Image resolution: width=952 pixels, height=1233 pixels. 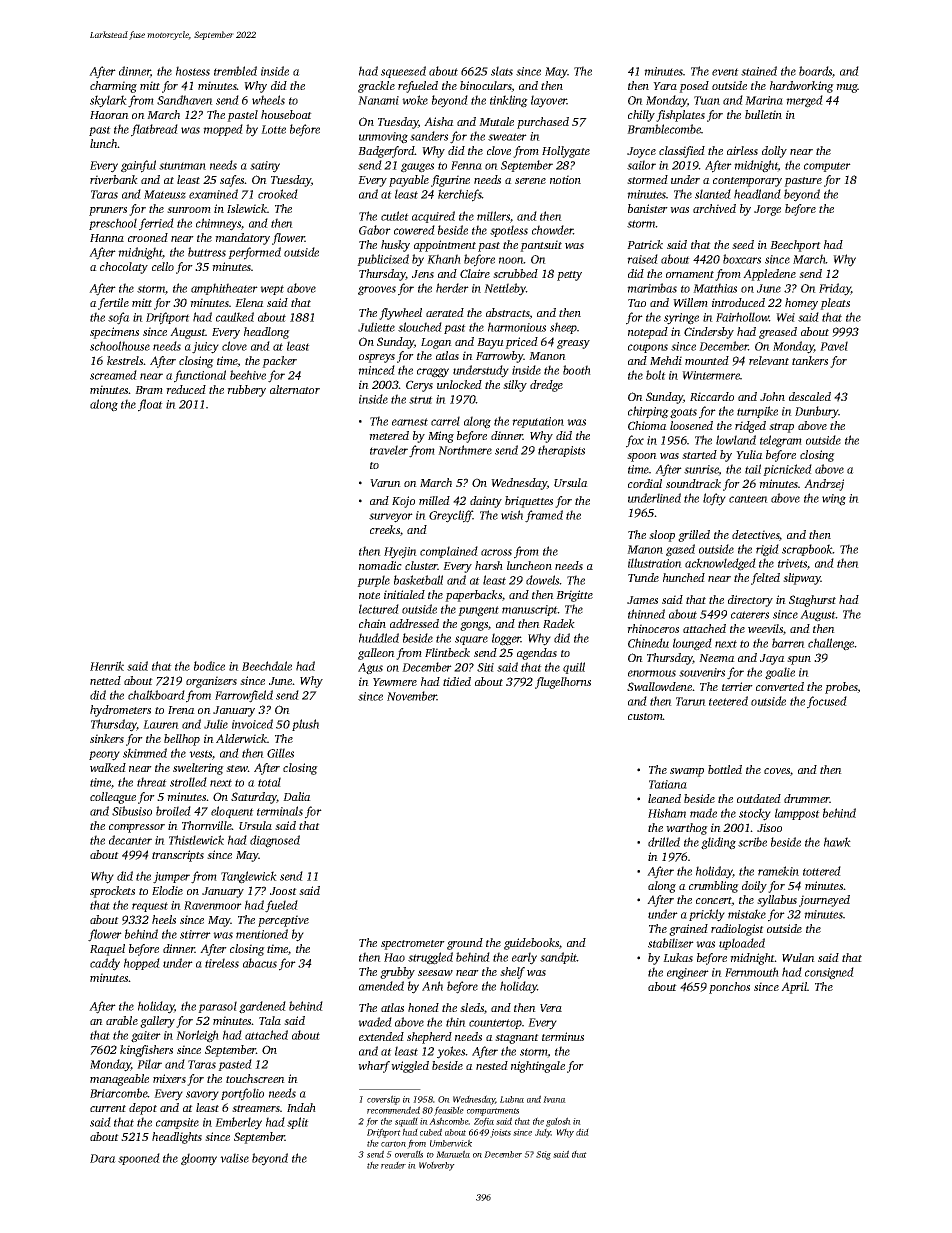 What do you see at coordinates (457, 681) in the document?
I see `tidied` at bounding box center [457, 681].
